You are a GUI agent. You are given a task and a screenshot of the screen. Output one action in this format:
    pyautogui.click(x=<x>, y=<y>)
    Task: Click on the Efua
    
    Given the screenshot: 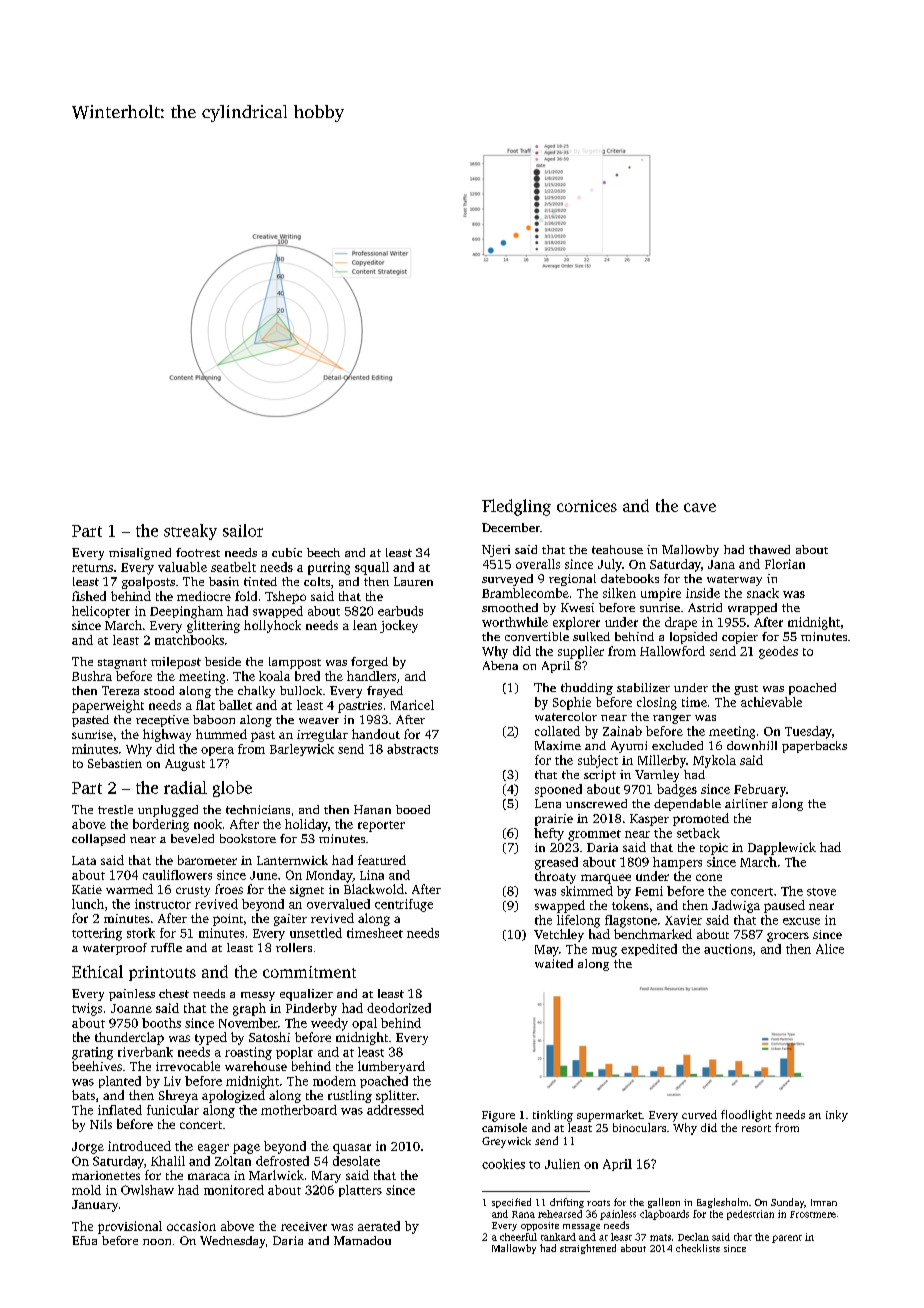 What is the action you would take?
    pyautogui.click(x=84, y=1240)
